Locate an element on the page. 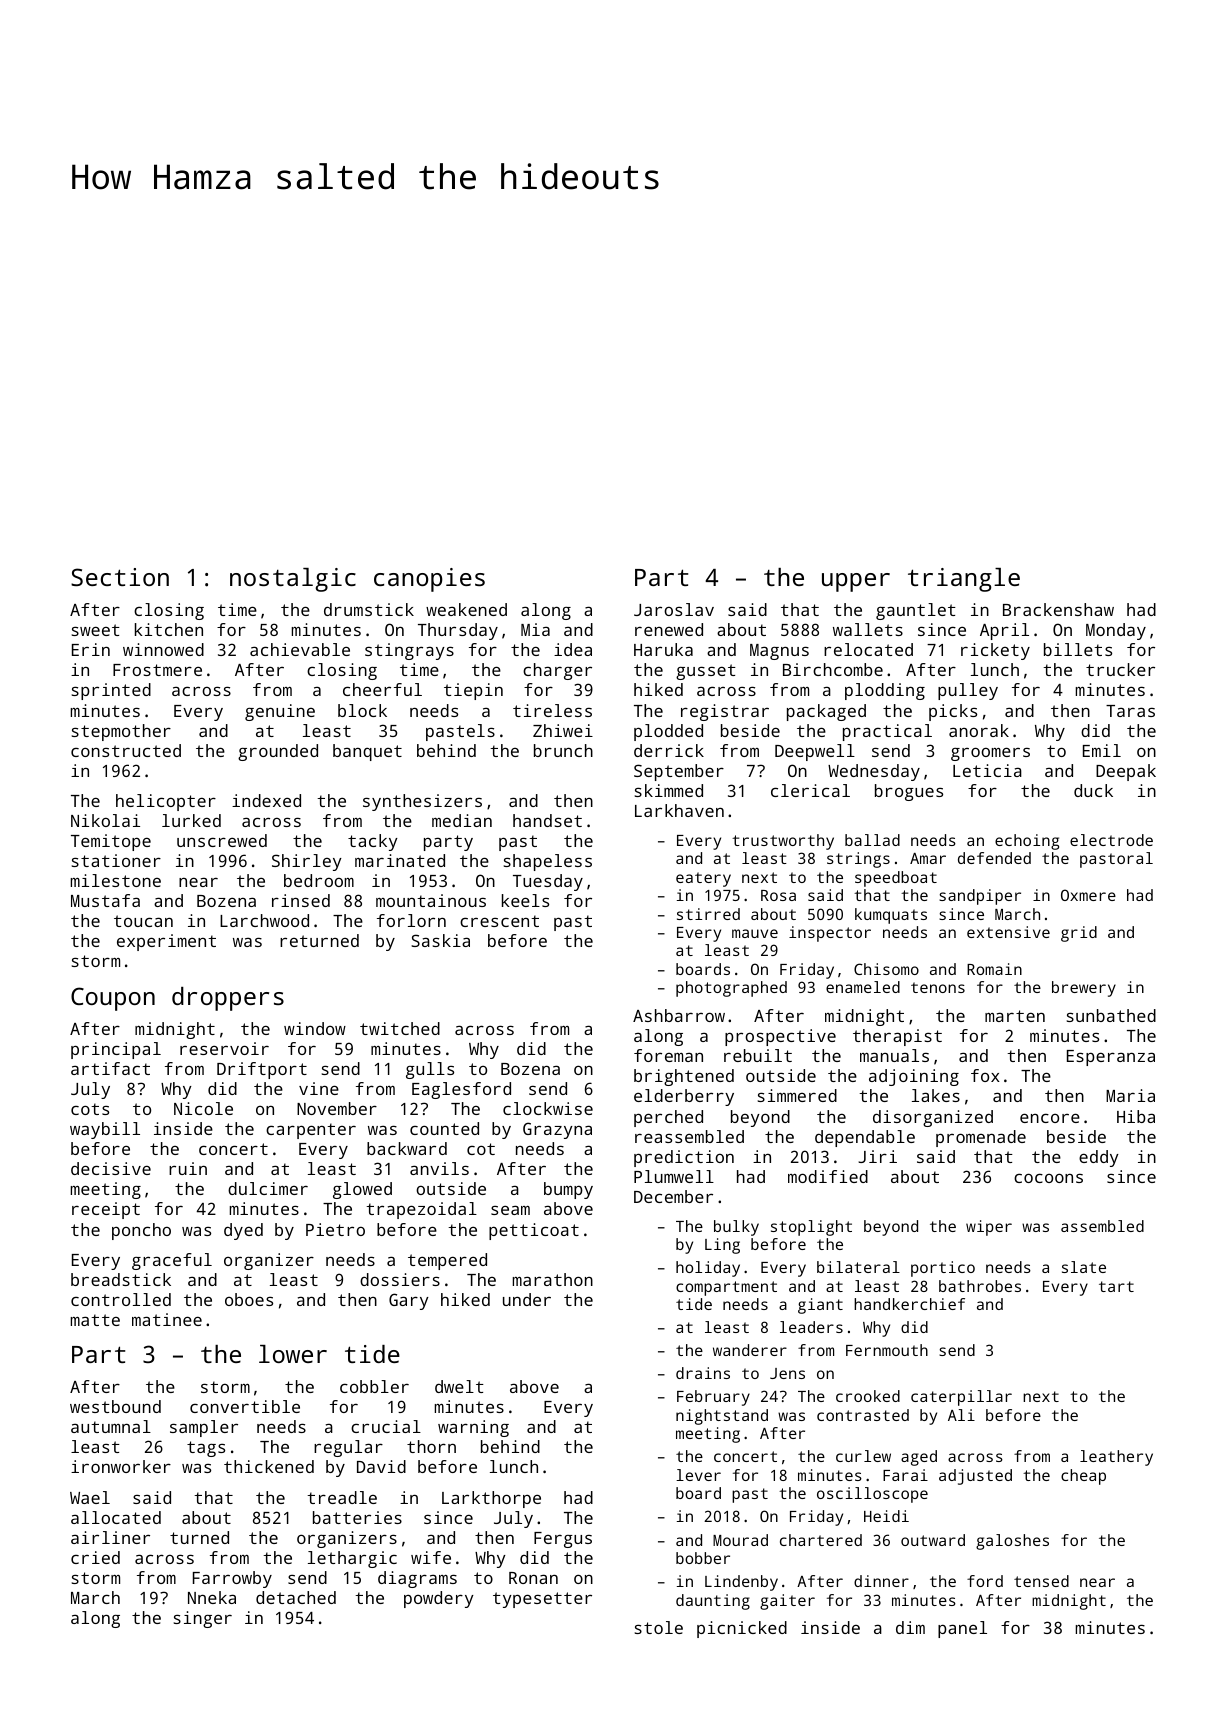 This document has width=1227, height=1736. sunbathed is located at coordinates (1111, 1015).
